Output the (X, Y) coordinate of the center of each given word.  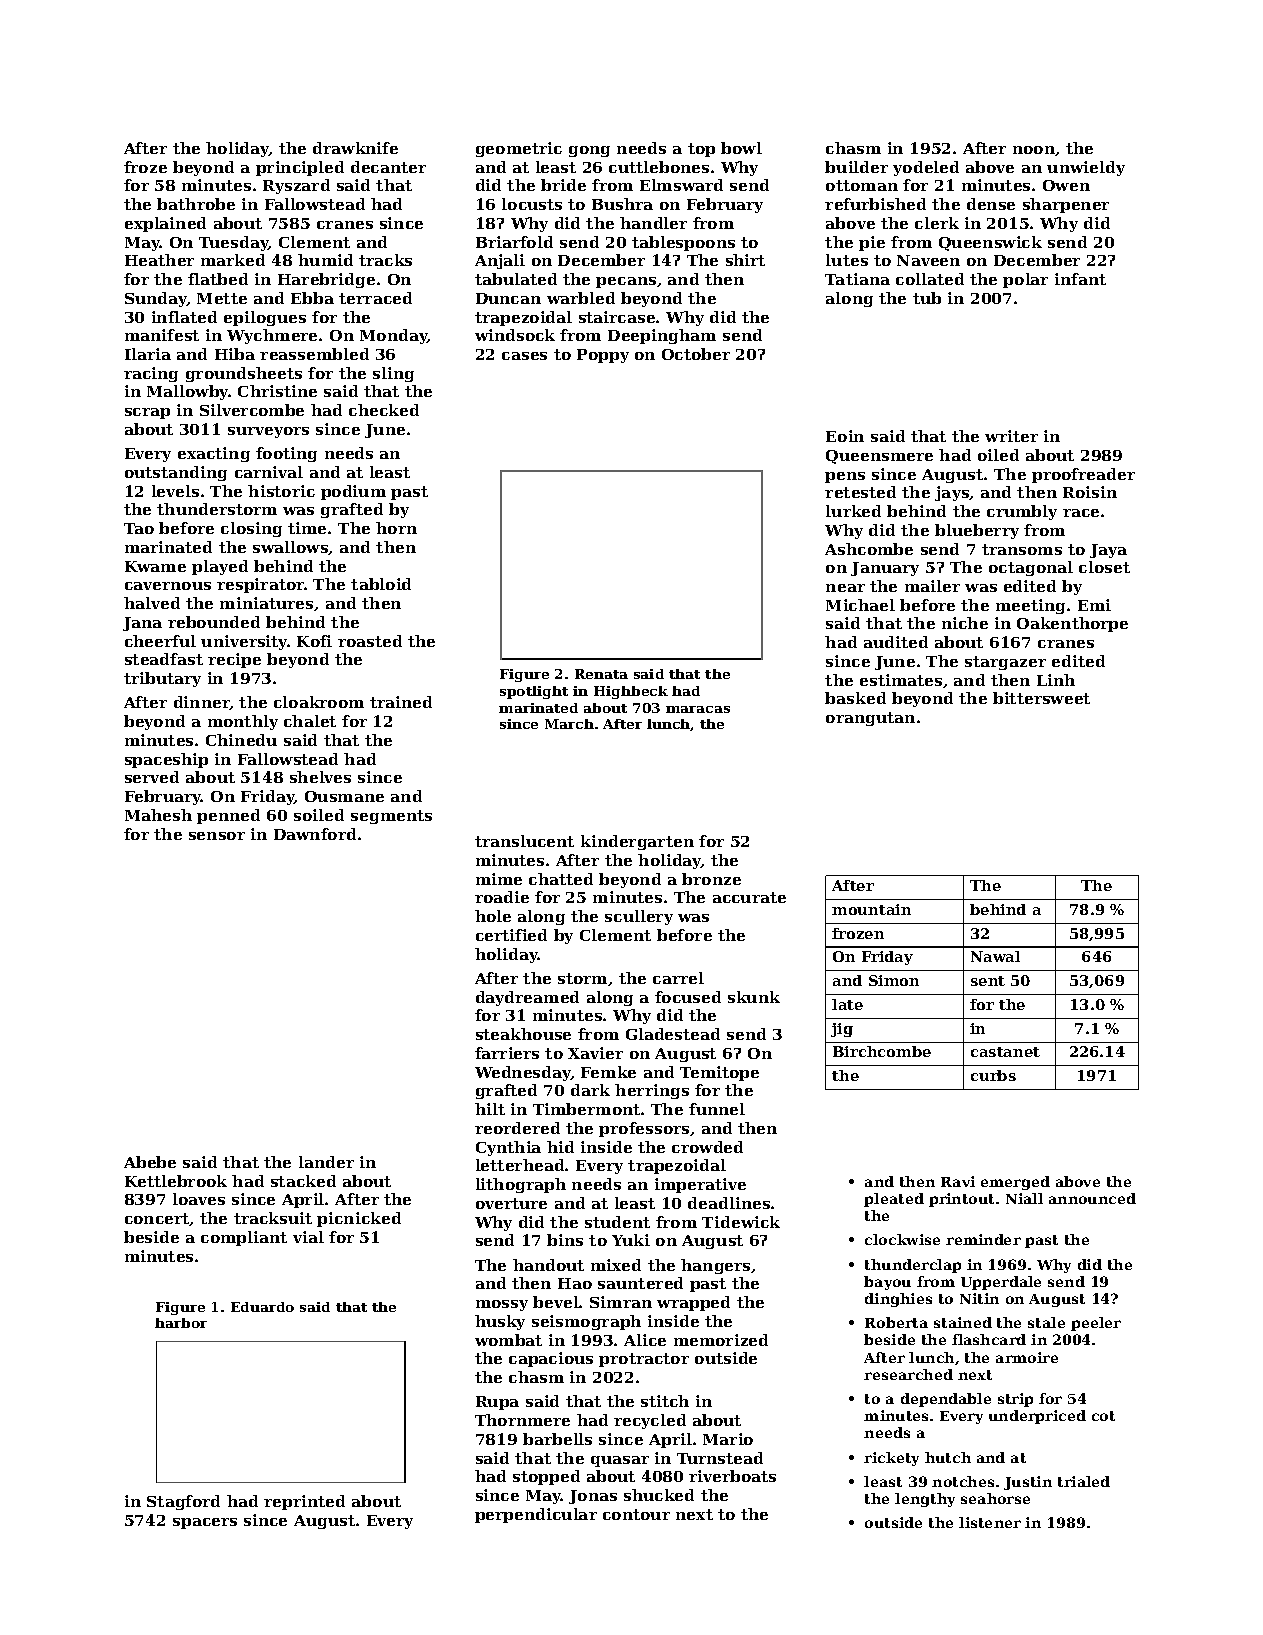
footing (286, 454)
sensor (217, 836)
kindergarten (637, 842)
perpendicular (536, 1515)
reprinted (304, 1502)
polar (1025, 280)
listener (990, 1522)
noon (1034, 150)
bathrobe (196, 204)
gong (589, 151)
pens (845, 477)
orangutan (870, 719)
